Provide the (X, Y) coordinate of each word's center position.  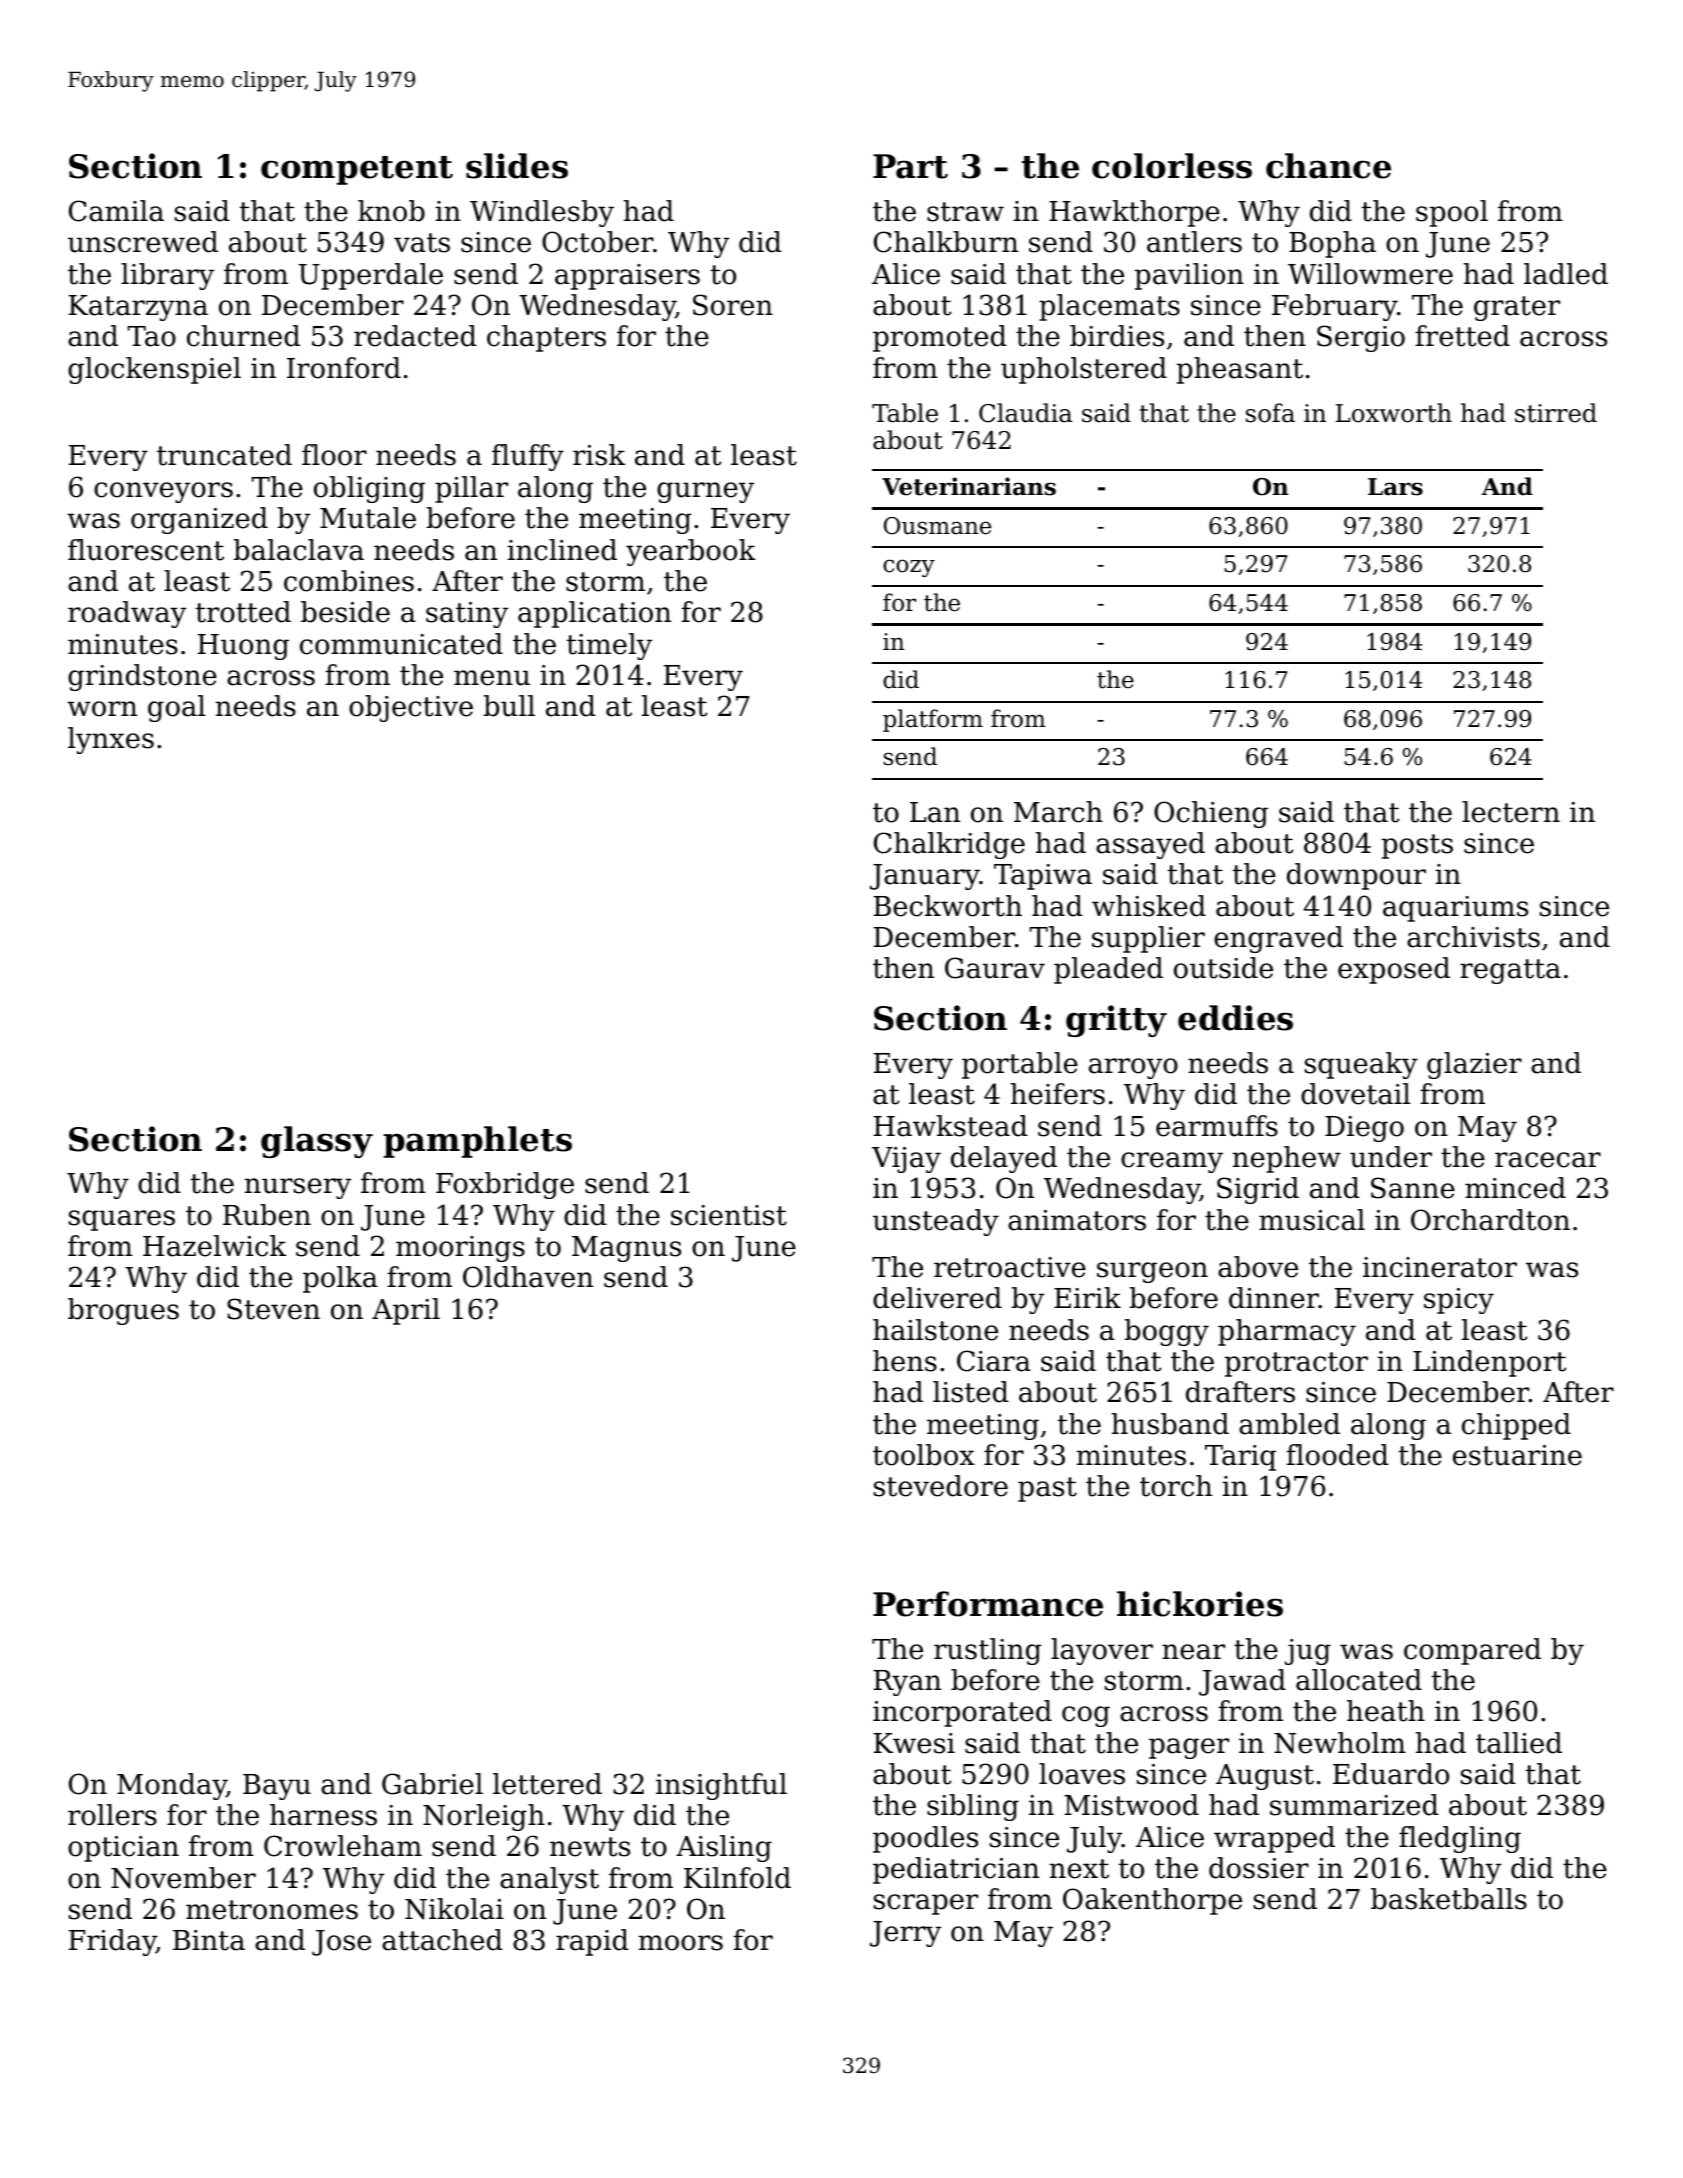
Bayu (277, 1787)
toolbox (924, 1455)
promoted (940, 338)
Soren (733, 305)
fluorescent (146, 550)
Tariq (1240, 1458)
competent (357, 170)
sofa (1270, 413)
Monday (172, 1786)
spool (1452, 213)
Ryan (907, 1683)
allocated (1359, 1680)
